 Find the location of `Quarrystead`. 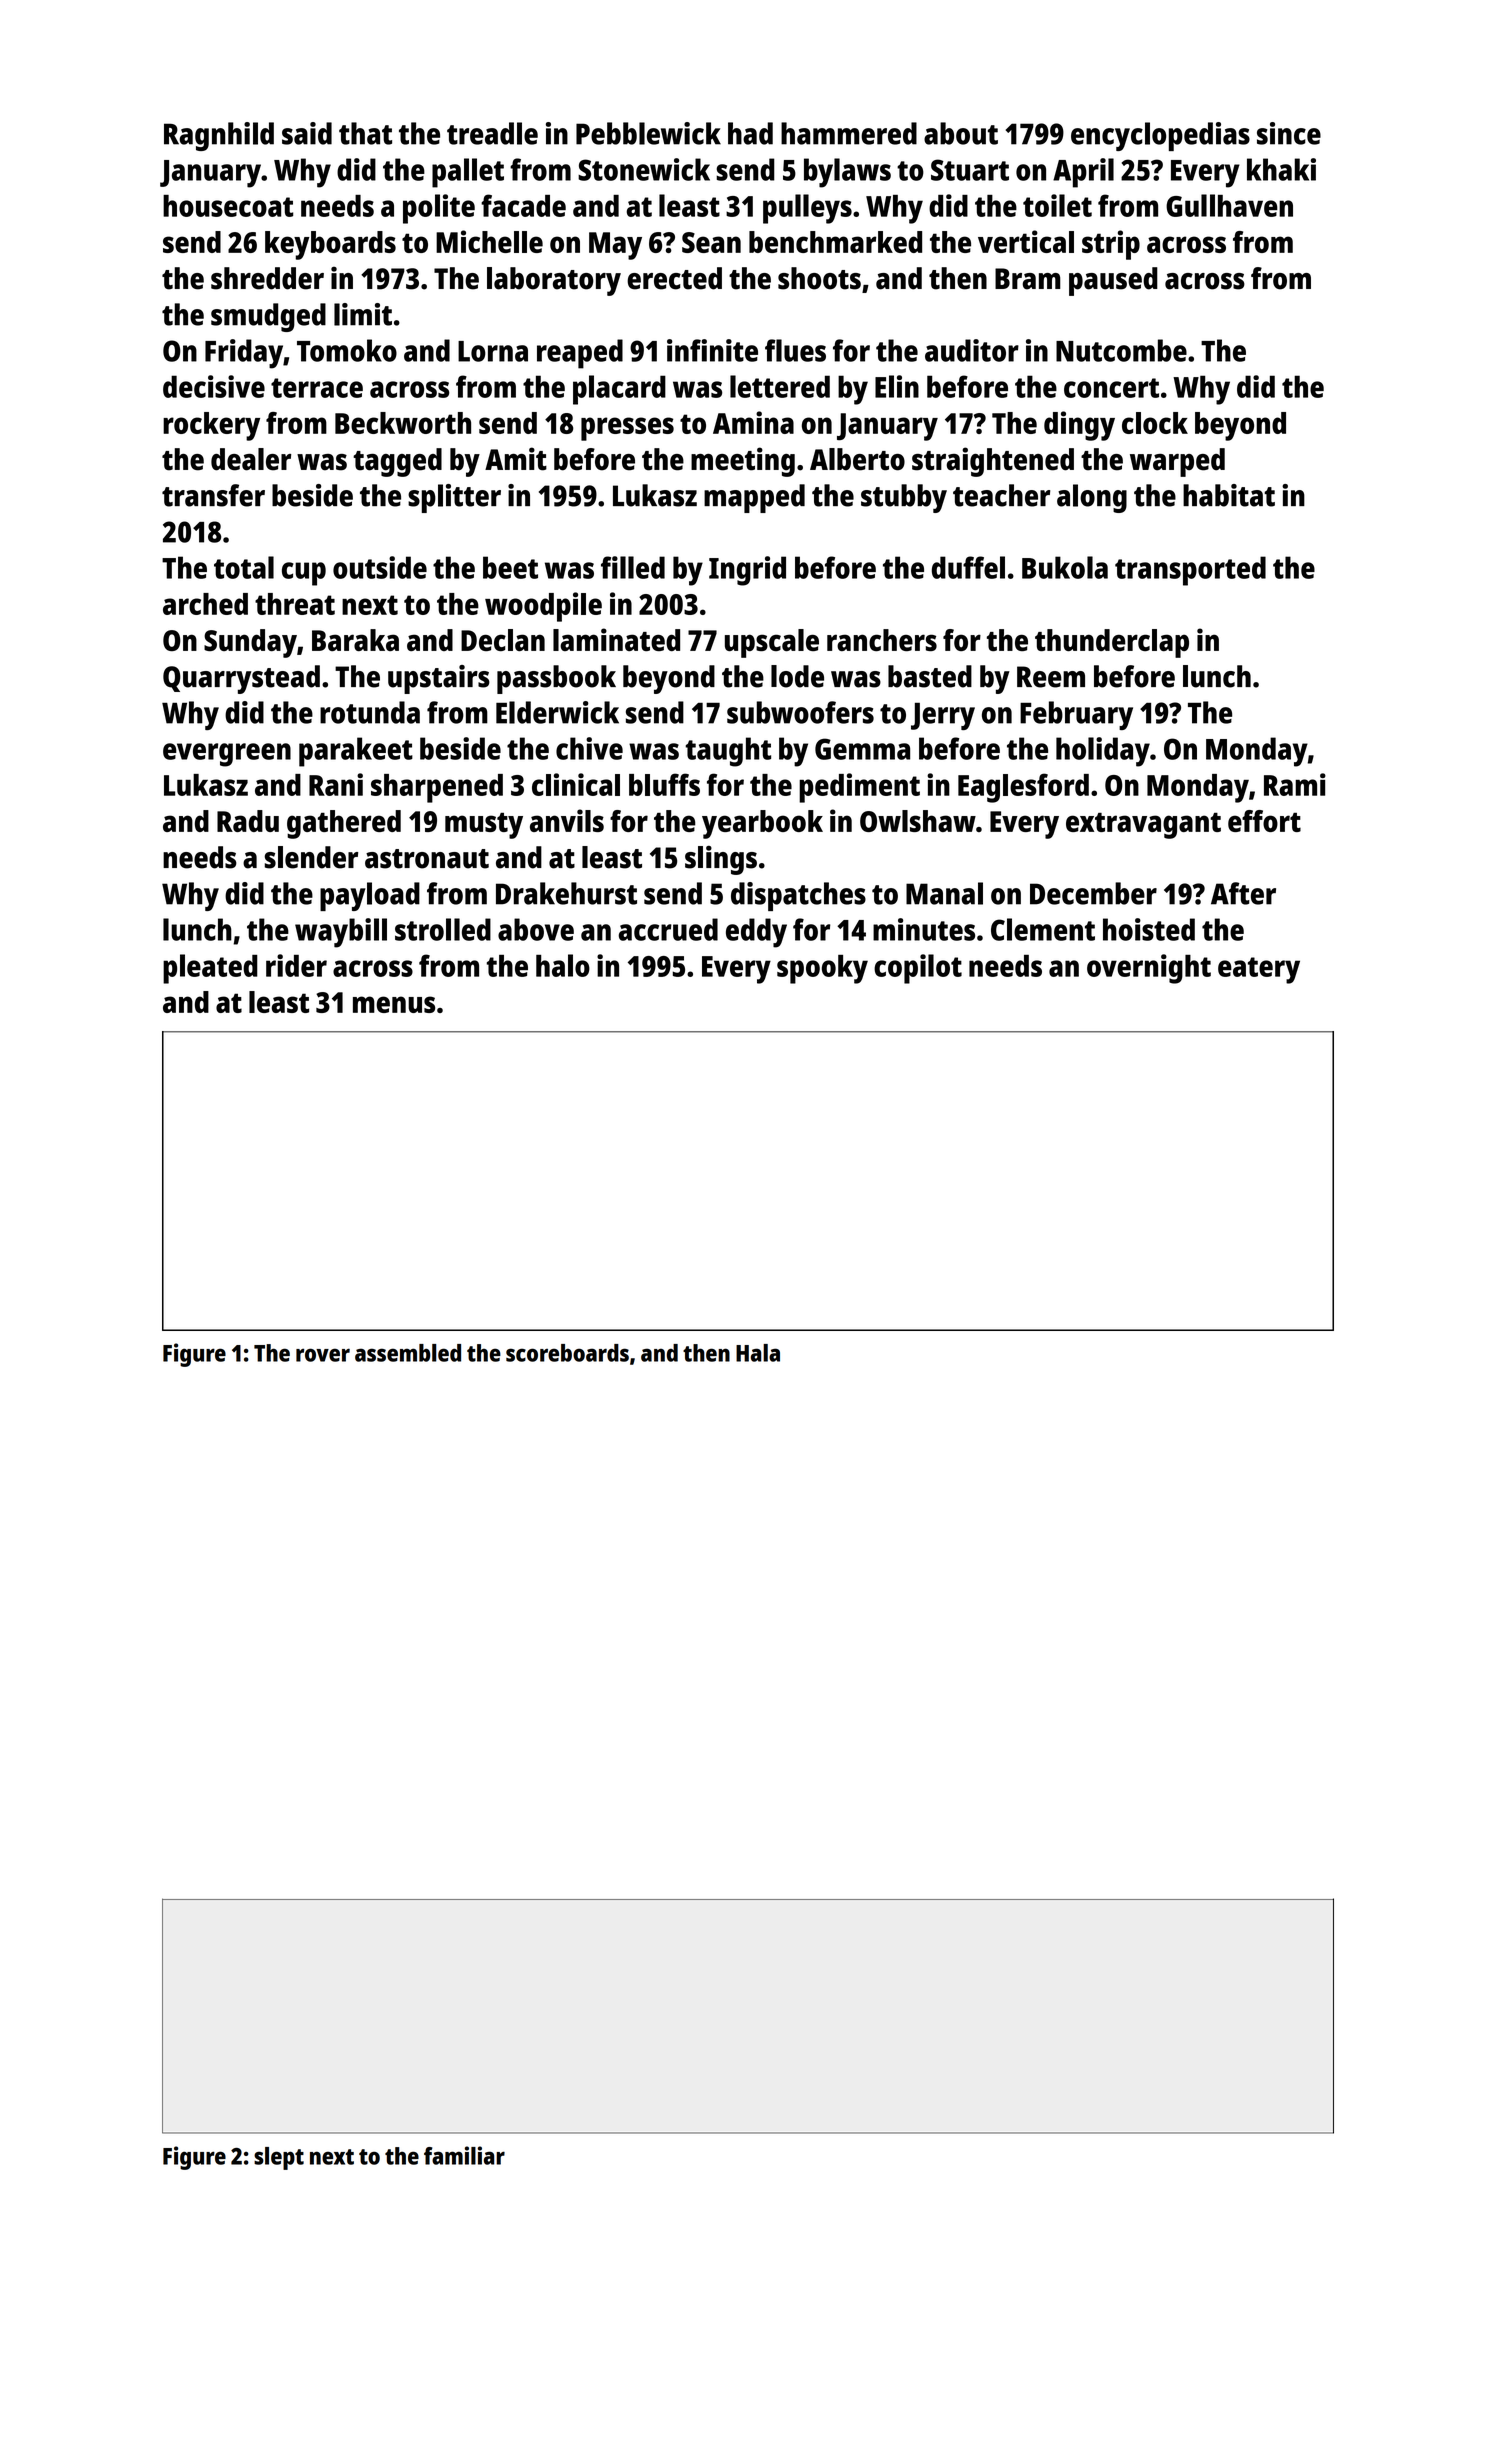

Quarrystead is located at coordinates (241, 679).
